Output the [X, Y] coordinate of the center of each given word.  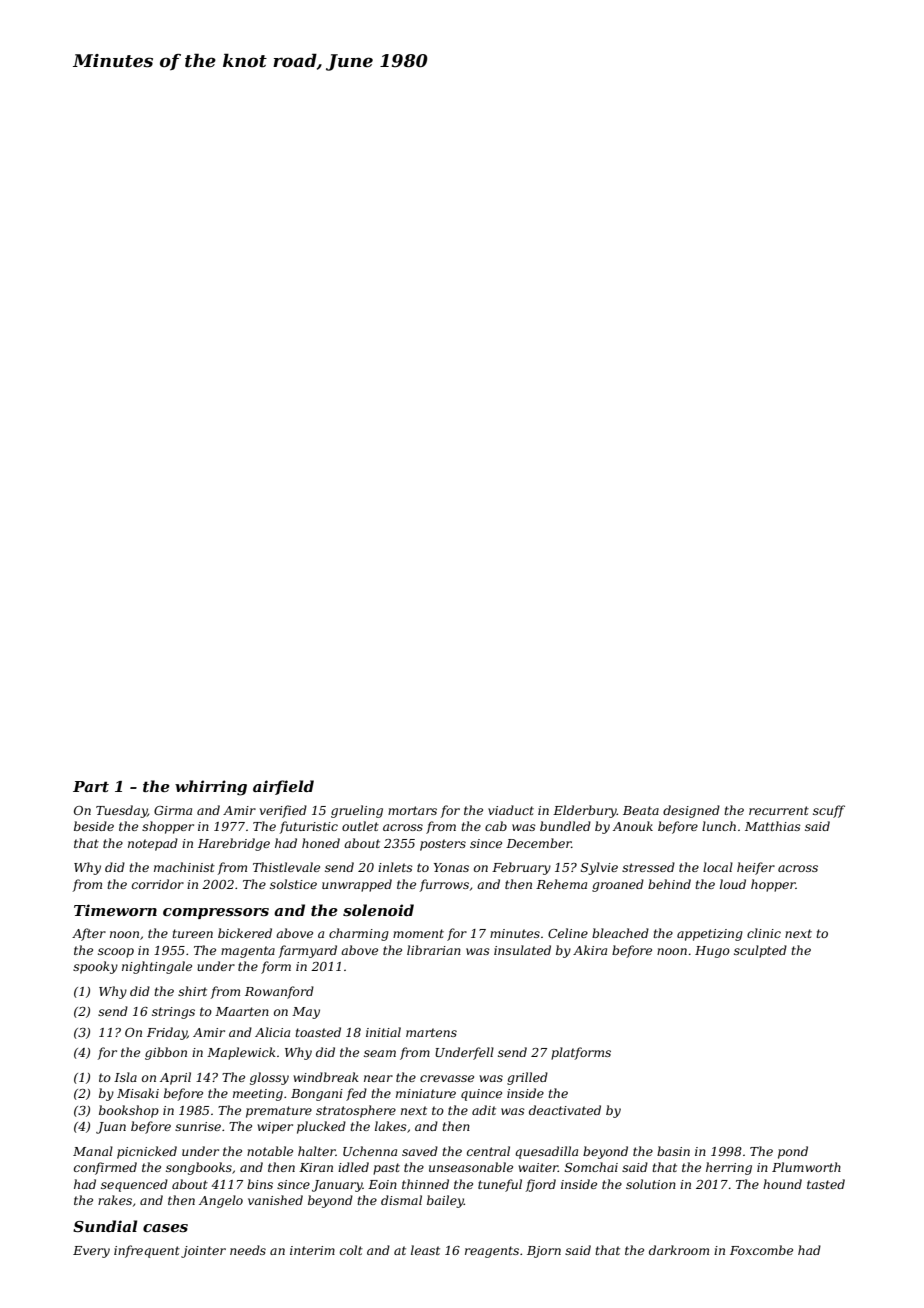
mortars [412, 810]
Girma [173, 810]
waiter [538, 1167]
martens [431, 1032]
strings [173, 1013]
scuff [829, 811]
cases [165, 1228]
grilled [527, 1078]
